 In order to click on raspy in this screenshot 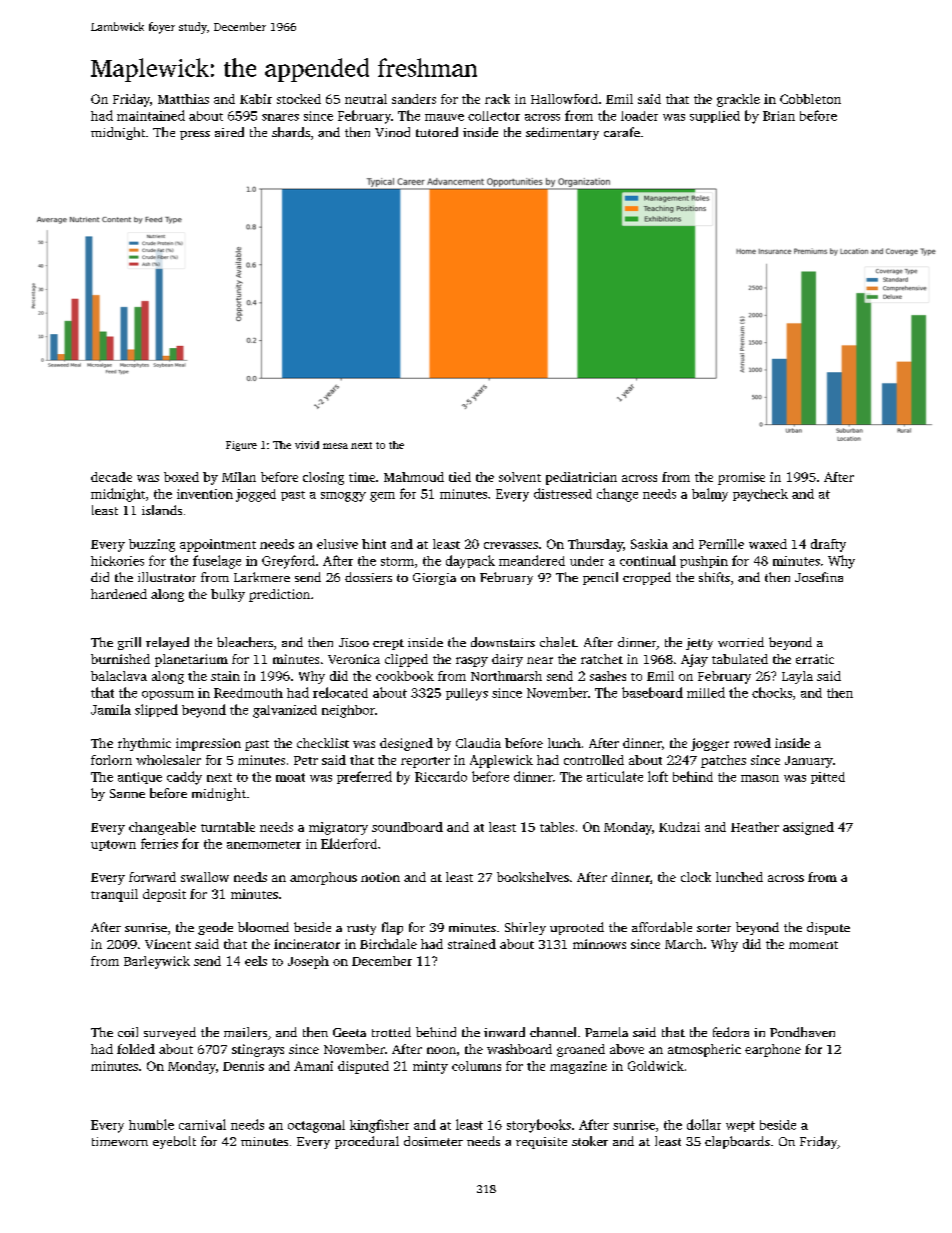, I will do `click(472, 662)`.
